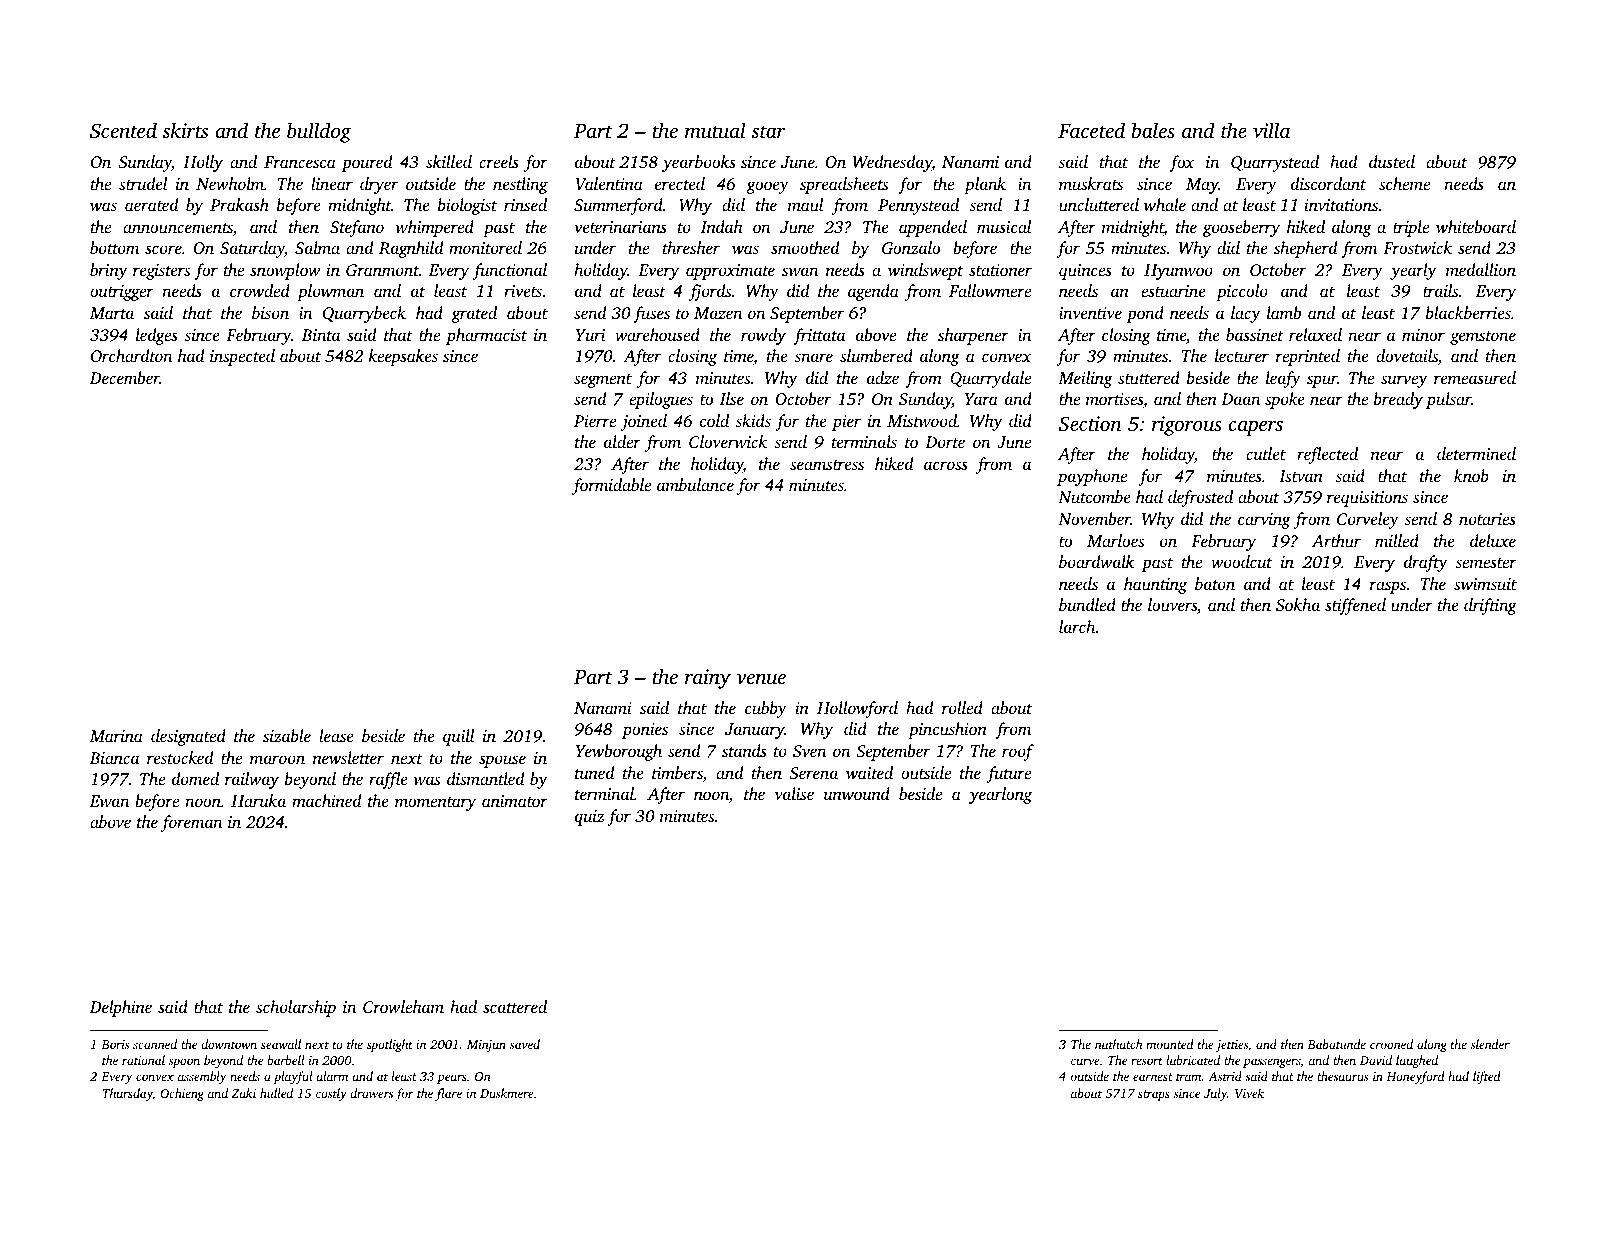 Image resolution: width=1606 pixels, height=1241 pixels. What do you see at coordinates (761, 678) in the screenshot?
I see `venue` at bounding box center [761, 678].
